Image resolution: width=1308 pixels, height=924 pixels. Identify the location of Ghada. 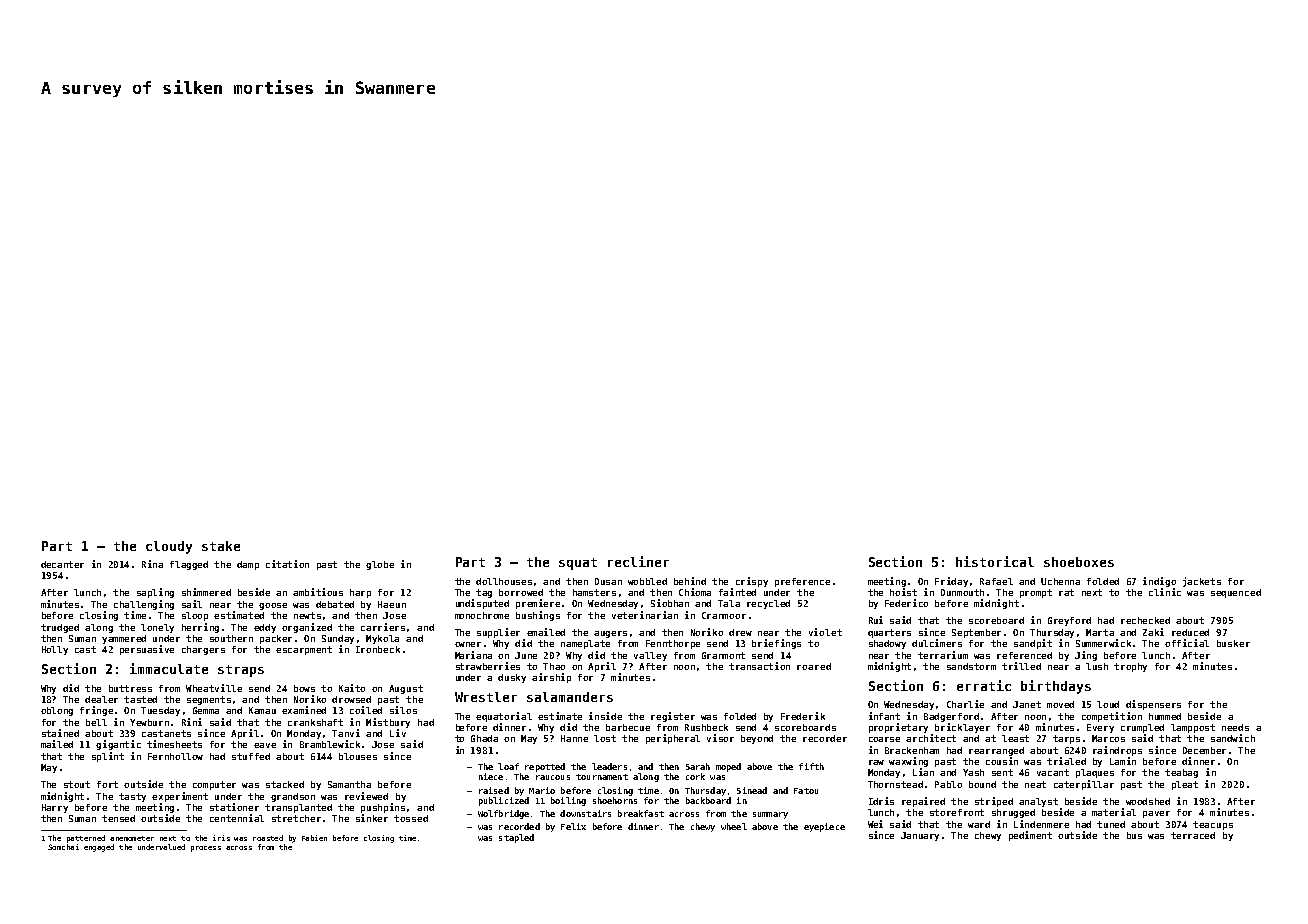
(484, 738).
